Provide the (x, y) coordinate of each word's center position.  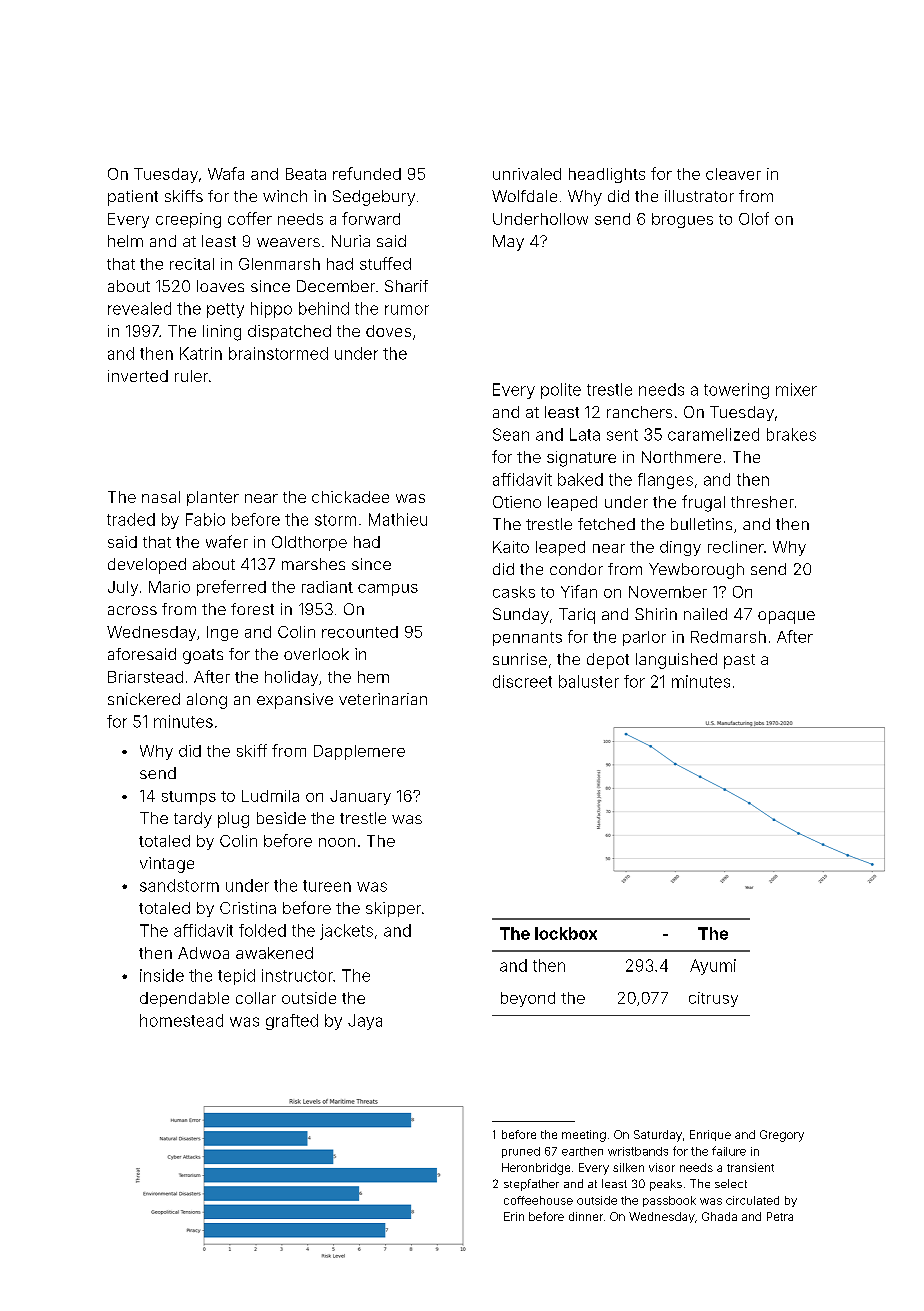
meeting (584, 1136)
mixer (796, 389)
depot (608, 661)
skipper (393, 909)
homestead (181, 1020)
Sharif (406, 286)
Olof (754, 218)
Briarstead (145, 677)
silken (628, 1167)
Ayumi (713, 967)
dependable (184, 999)
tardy (193, 820)
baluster (589, 681)
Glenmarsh (279, 264)
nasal (161, 497)
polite (561, 391)
